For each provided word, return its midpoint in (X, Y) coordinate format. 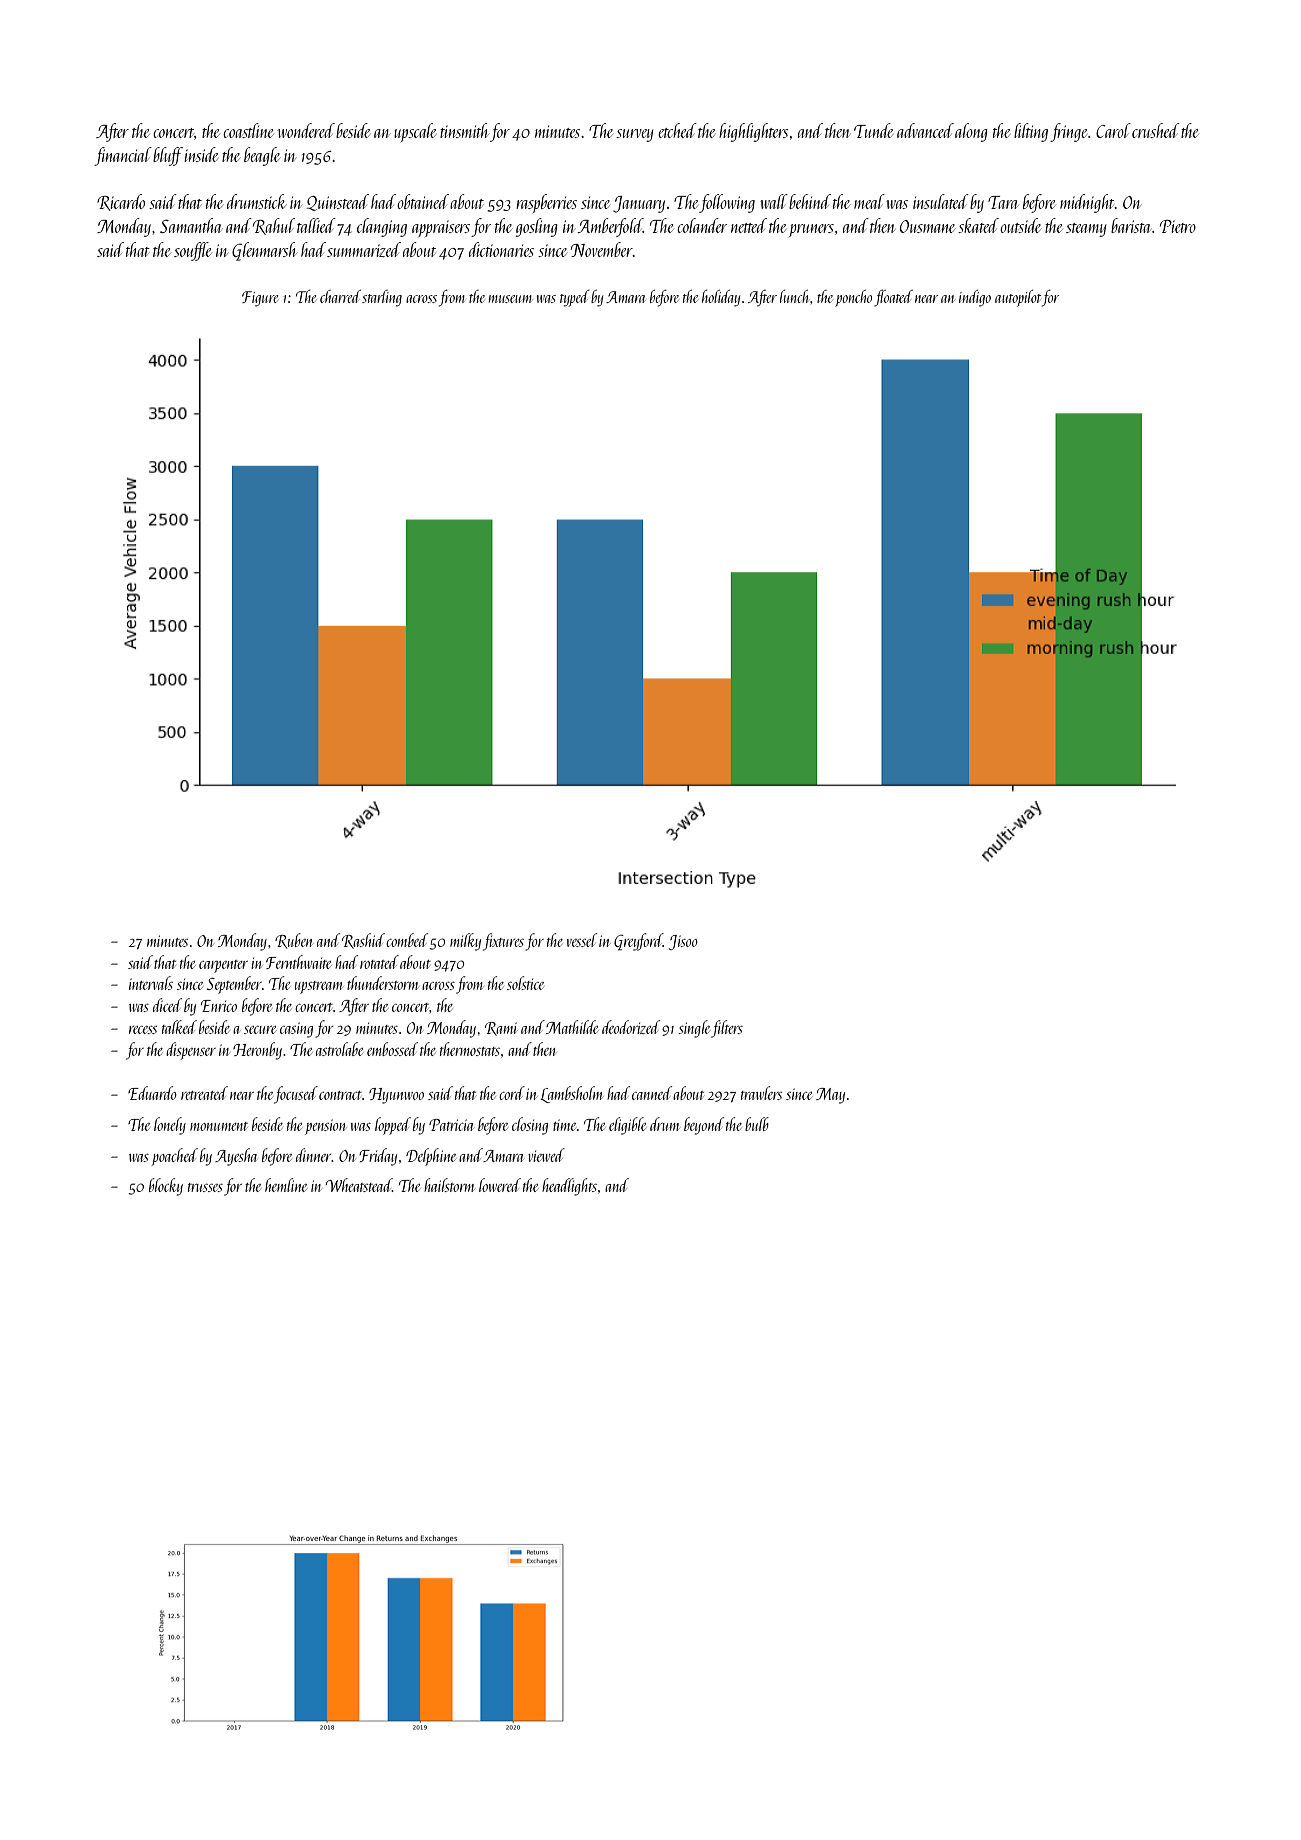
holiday (721, 298)
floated (893, 298)
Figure (260, 299)
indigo (975, 298)
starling (382, 298)
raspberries (546, 203)
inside (201, 154)
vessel (581, 940)
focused (296, 1095)
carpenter (223, 966)
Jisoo (683, 942)
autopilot (1018, 298)
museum (510, 299)
